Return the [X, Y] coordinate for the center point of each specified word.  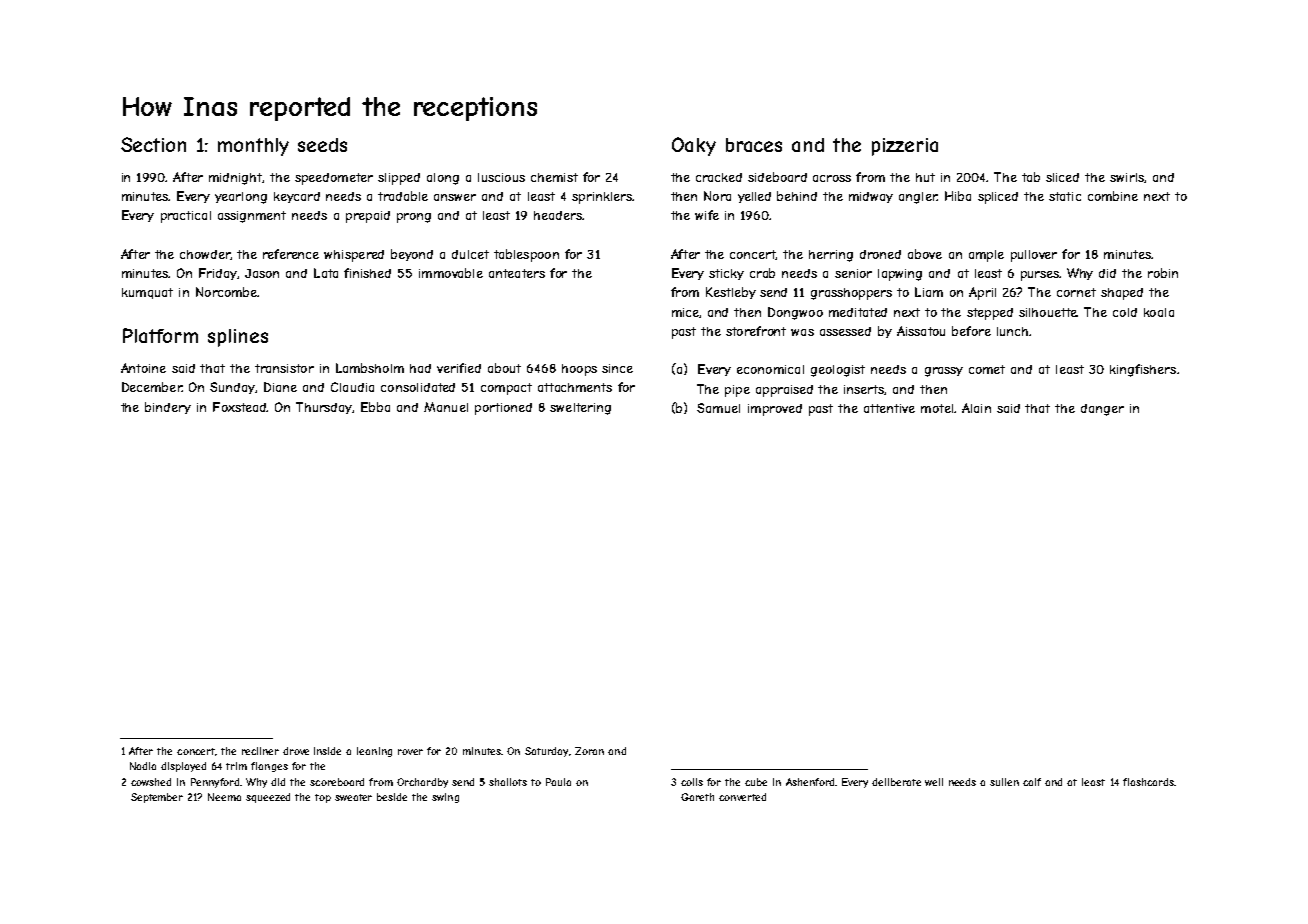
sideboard [777, 177]
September [157, 798]
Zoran [589, 751]
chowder [205, 254]
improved [775, 410]
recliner [260, 751]
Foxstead [240, 407]
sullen [1004, 782]
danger [1102, 410]
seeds [322, 145]
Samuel [718, 408]
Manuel [446, 407]
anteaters [517, 273]
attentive [889, 408]
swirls [1127, 177]
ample [986, 256]
